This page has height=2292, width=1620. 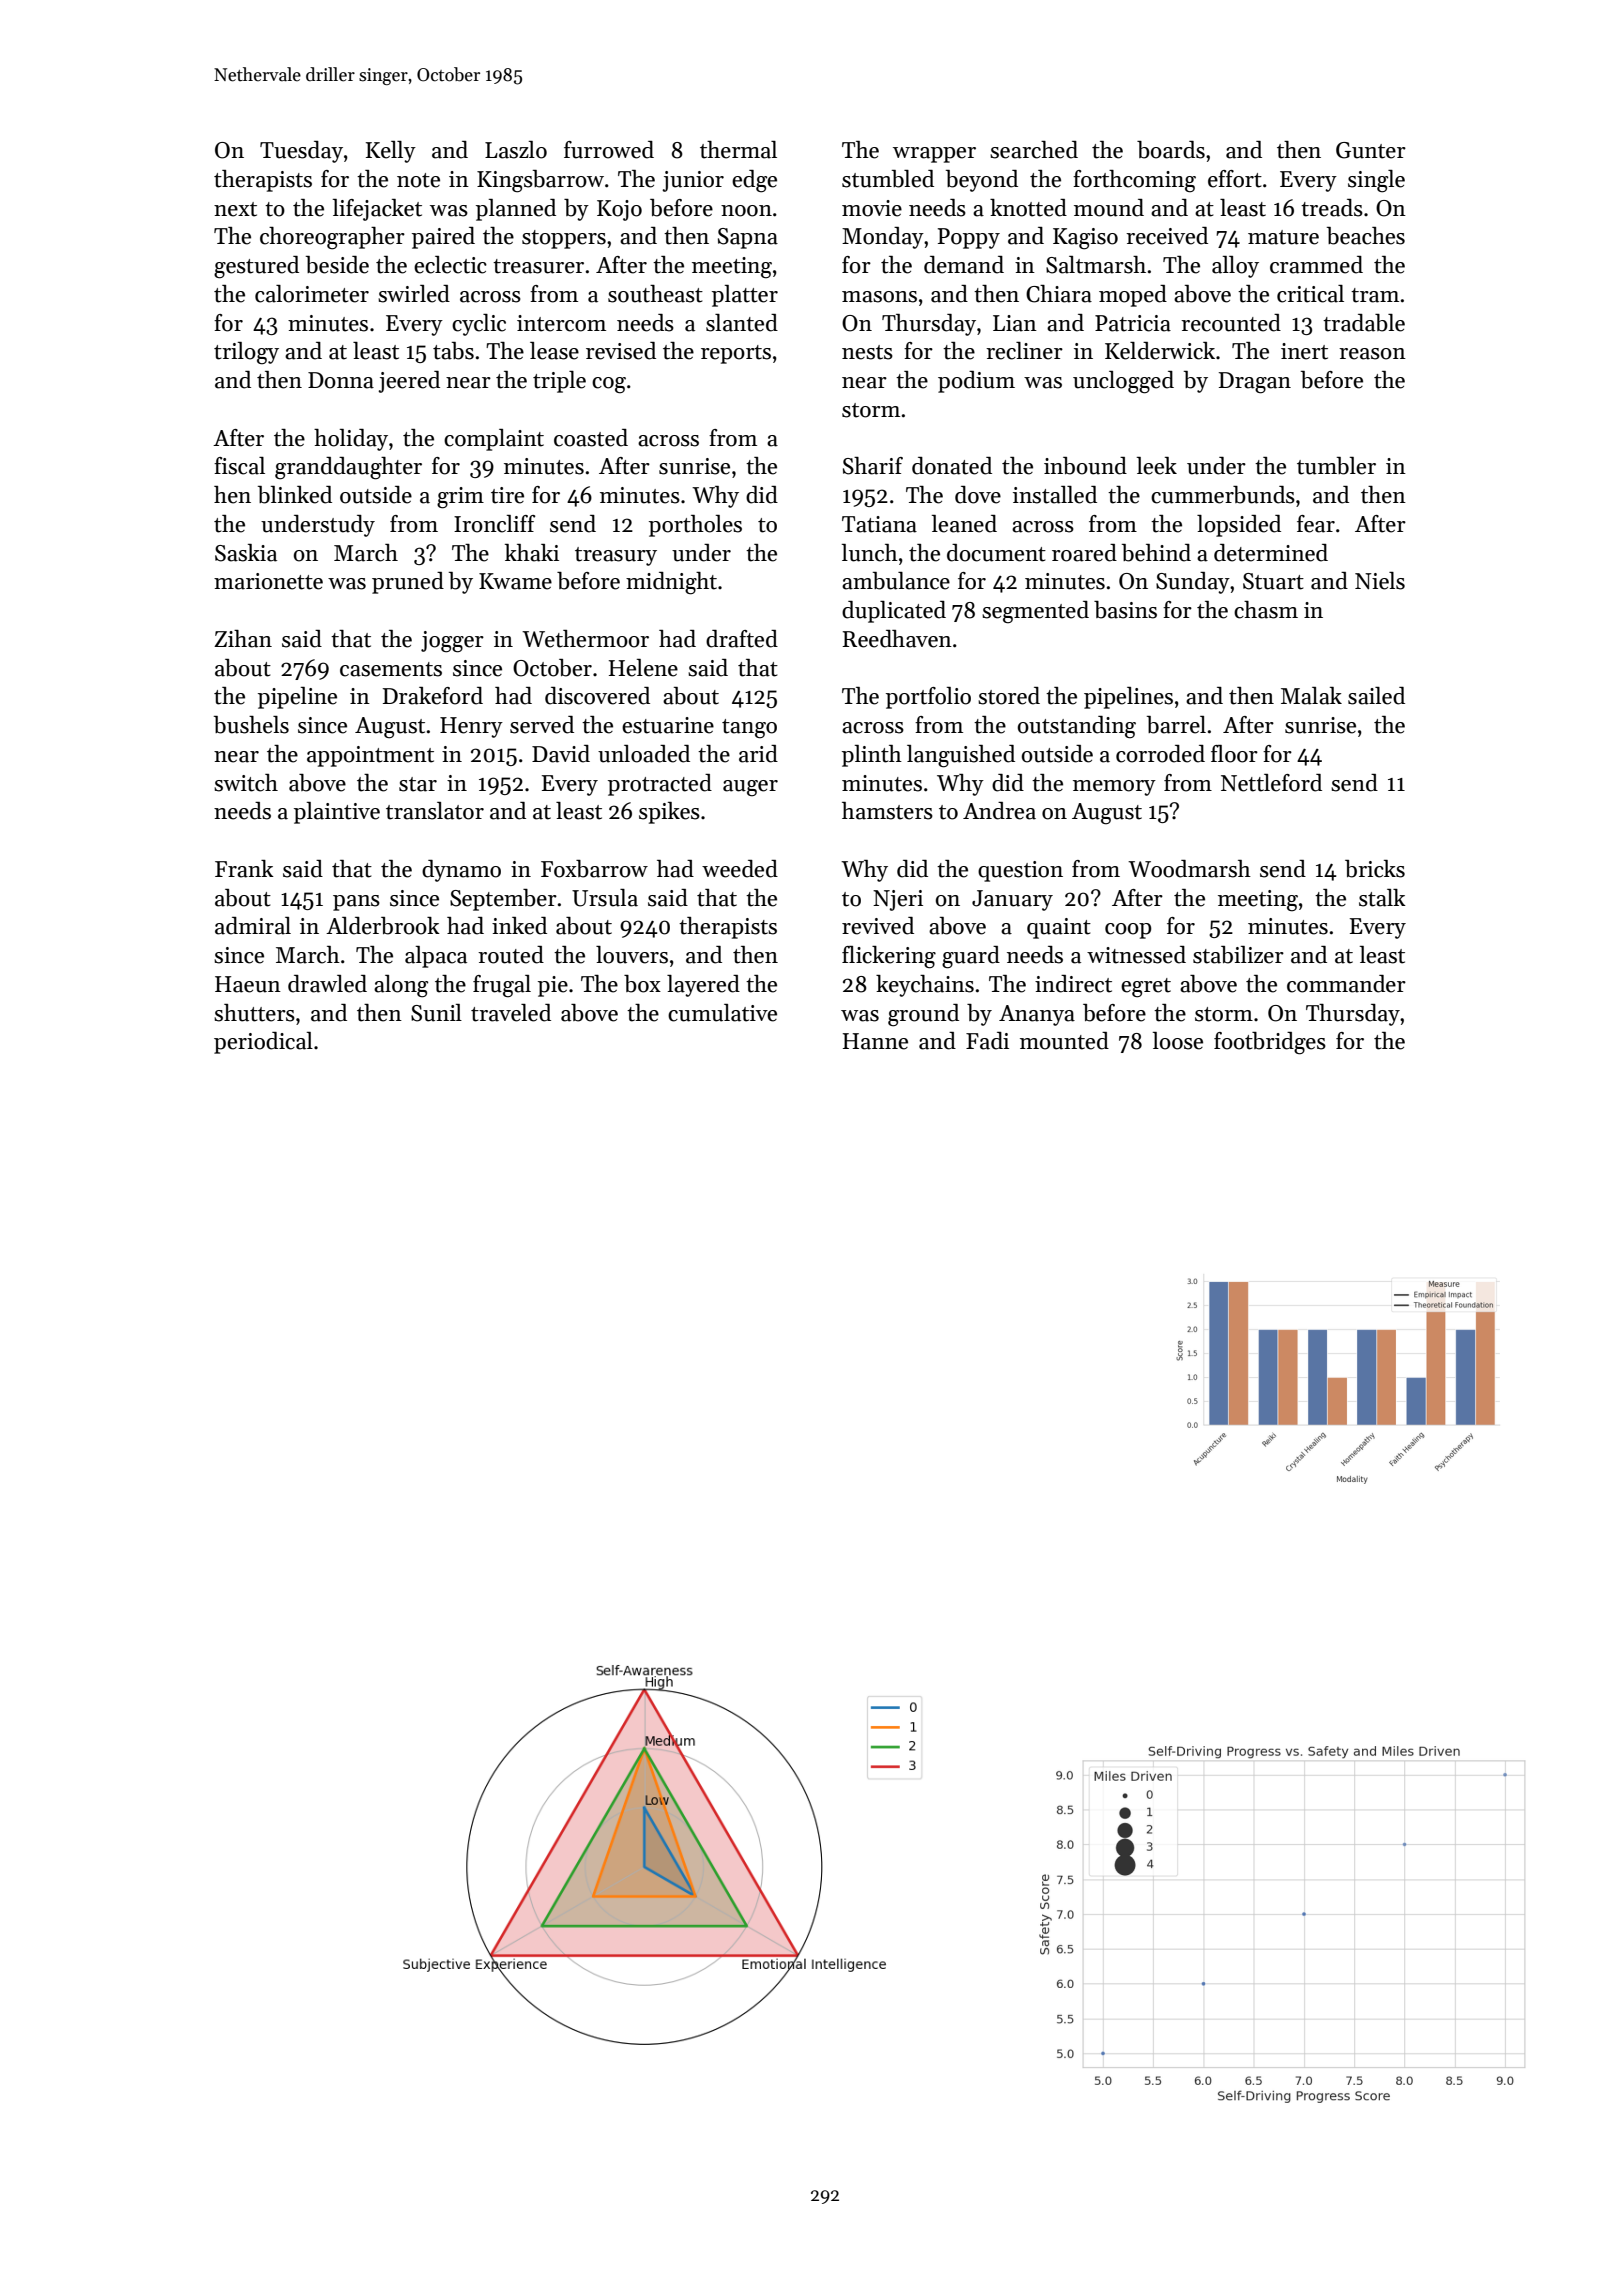 I want to click on Andrea, so click(x=999, y=811).
